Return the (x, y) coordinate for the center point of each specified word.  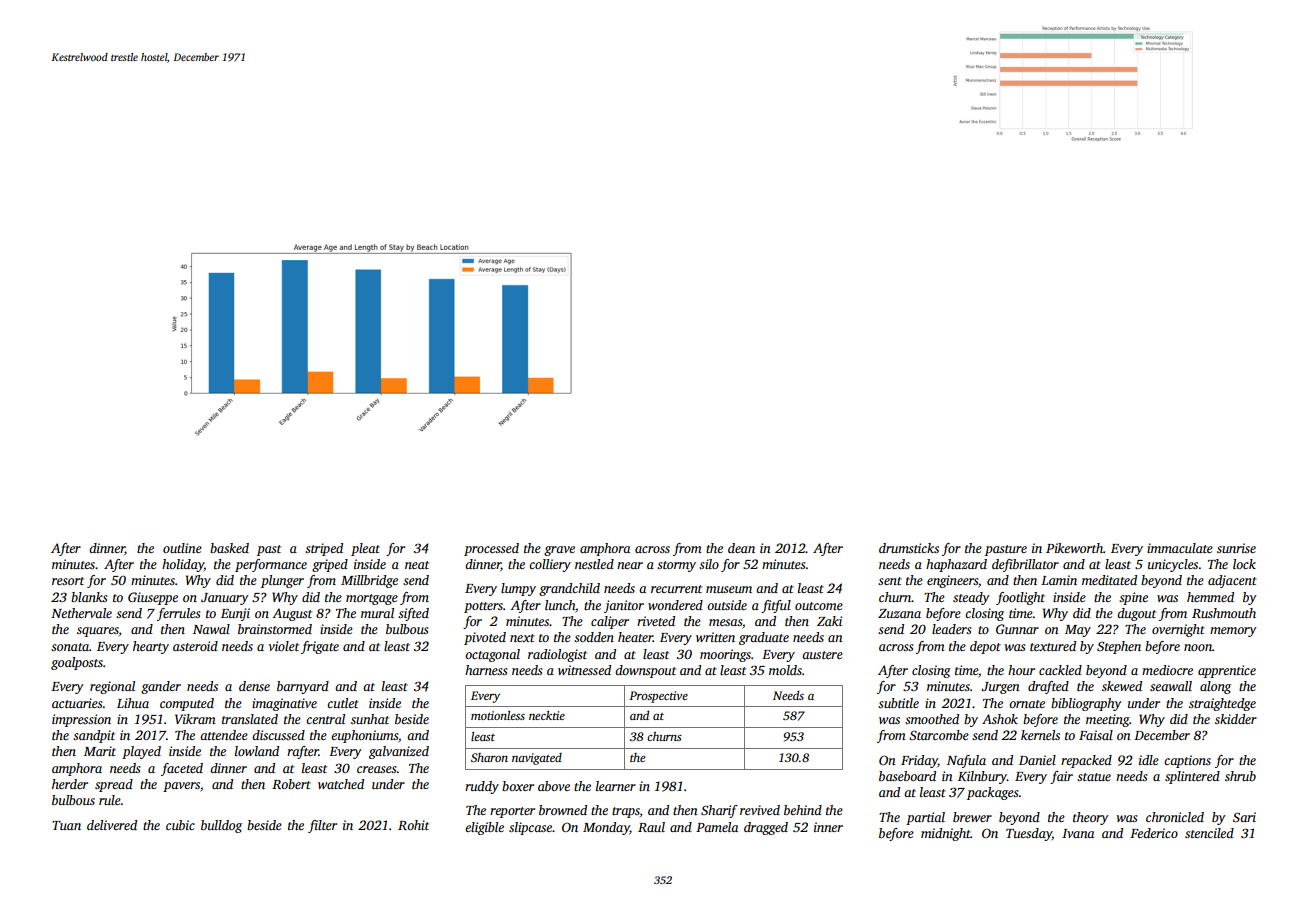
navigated (537, 759)
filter (322, 826)
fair (1061, 777)
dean (741, 548)
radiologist (557, 655)
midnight (946, 834)
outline (182, 548)
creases (377, 769)
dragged (766, 828)
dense (254, 686)
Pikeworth (1074, 548)
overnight (1178, 630)
